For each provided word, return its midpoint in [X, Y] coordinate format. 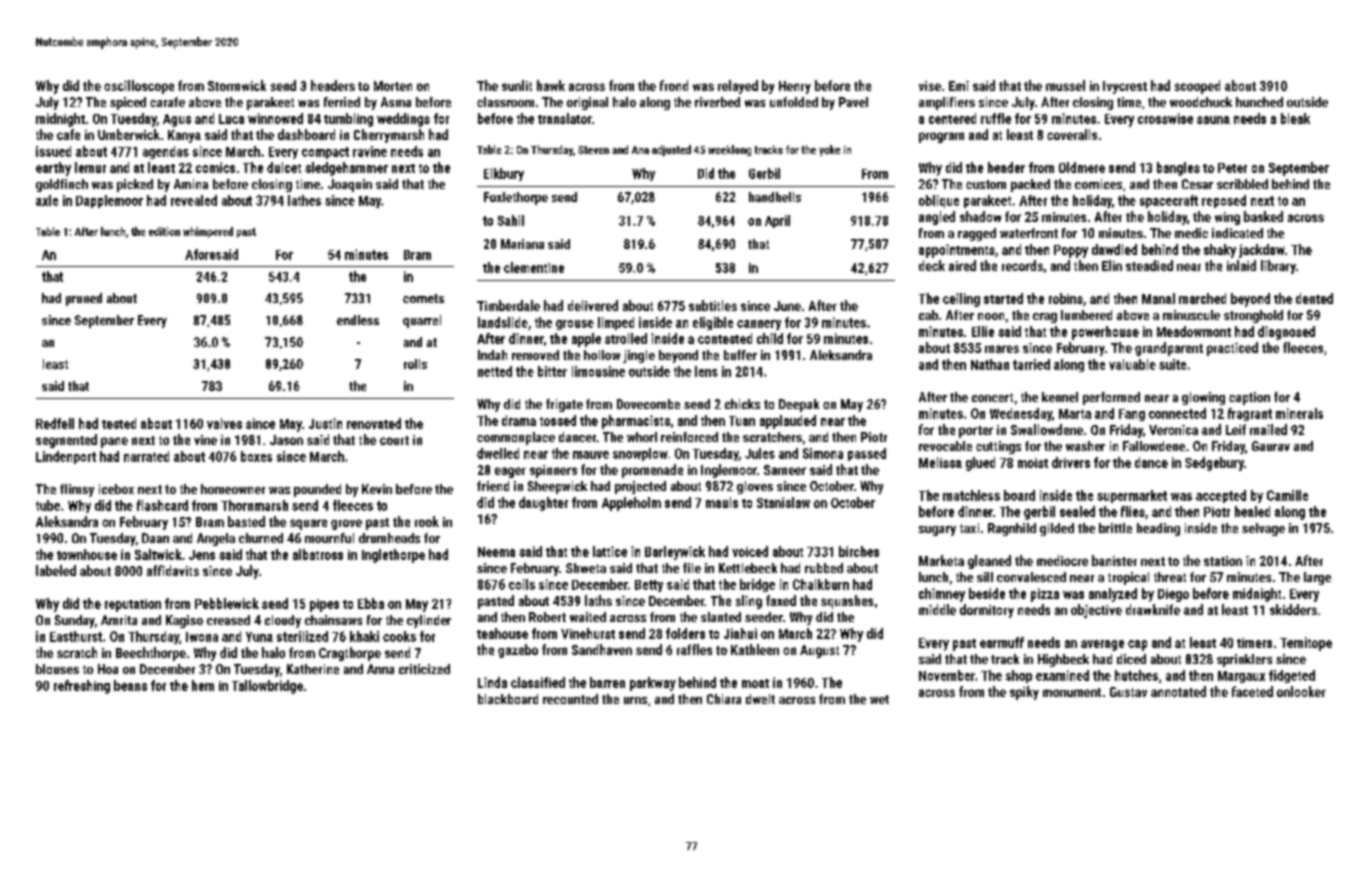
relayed [738, 87]
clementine [534, 267]
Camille [1287, 495]
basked [1263, 216]
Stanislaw [783, 502]
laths [598, 600]
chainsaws [333, 620]
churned [261, 538]
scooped [1197, 87]
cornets [423, 298]
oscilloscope [139, 87]
